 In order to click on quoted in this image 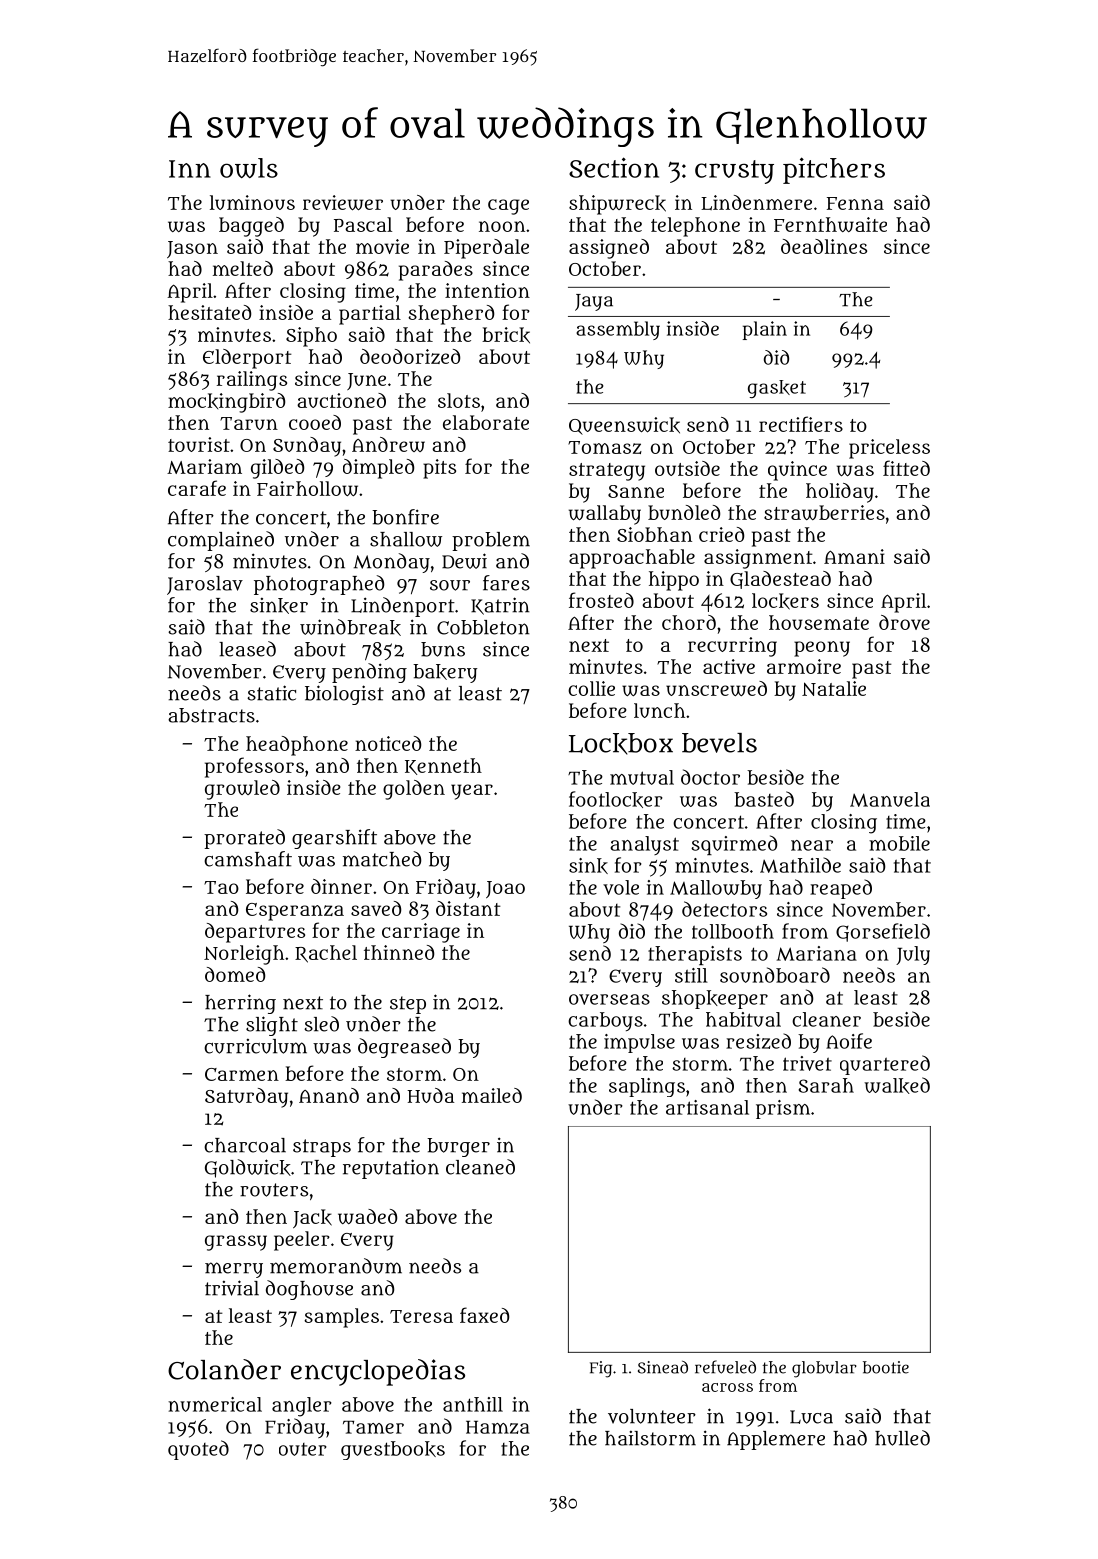, I will do `click(198, 1450)`.
